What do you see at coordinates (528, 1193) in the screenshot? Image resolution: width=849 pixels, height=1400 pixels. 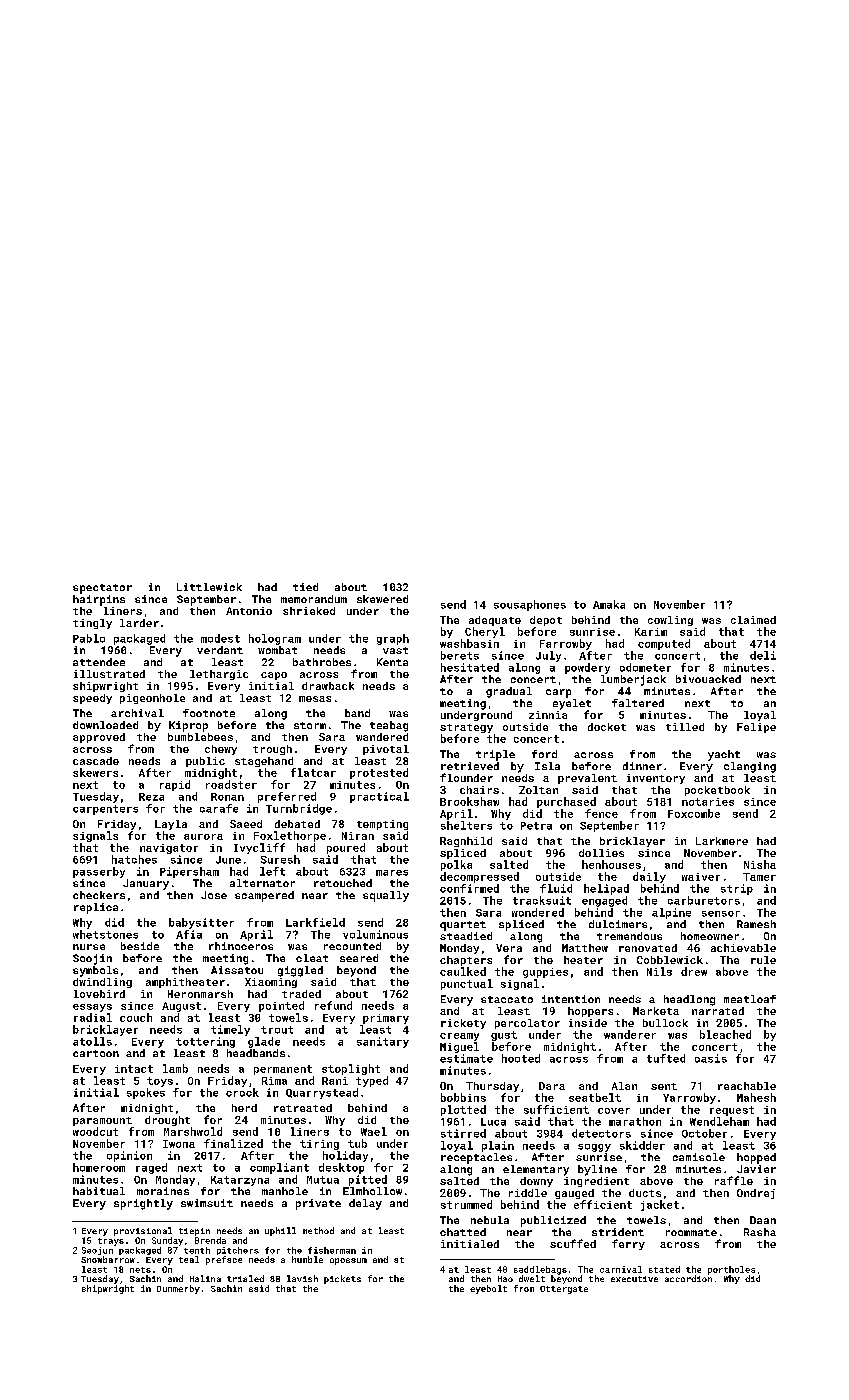 I see `riddle` at bounding box center [528, 1193].
